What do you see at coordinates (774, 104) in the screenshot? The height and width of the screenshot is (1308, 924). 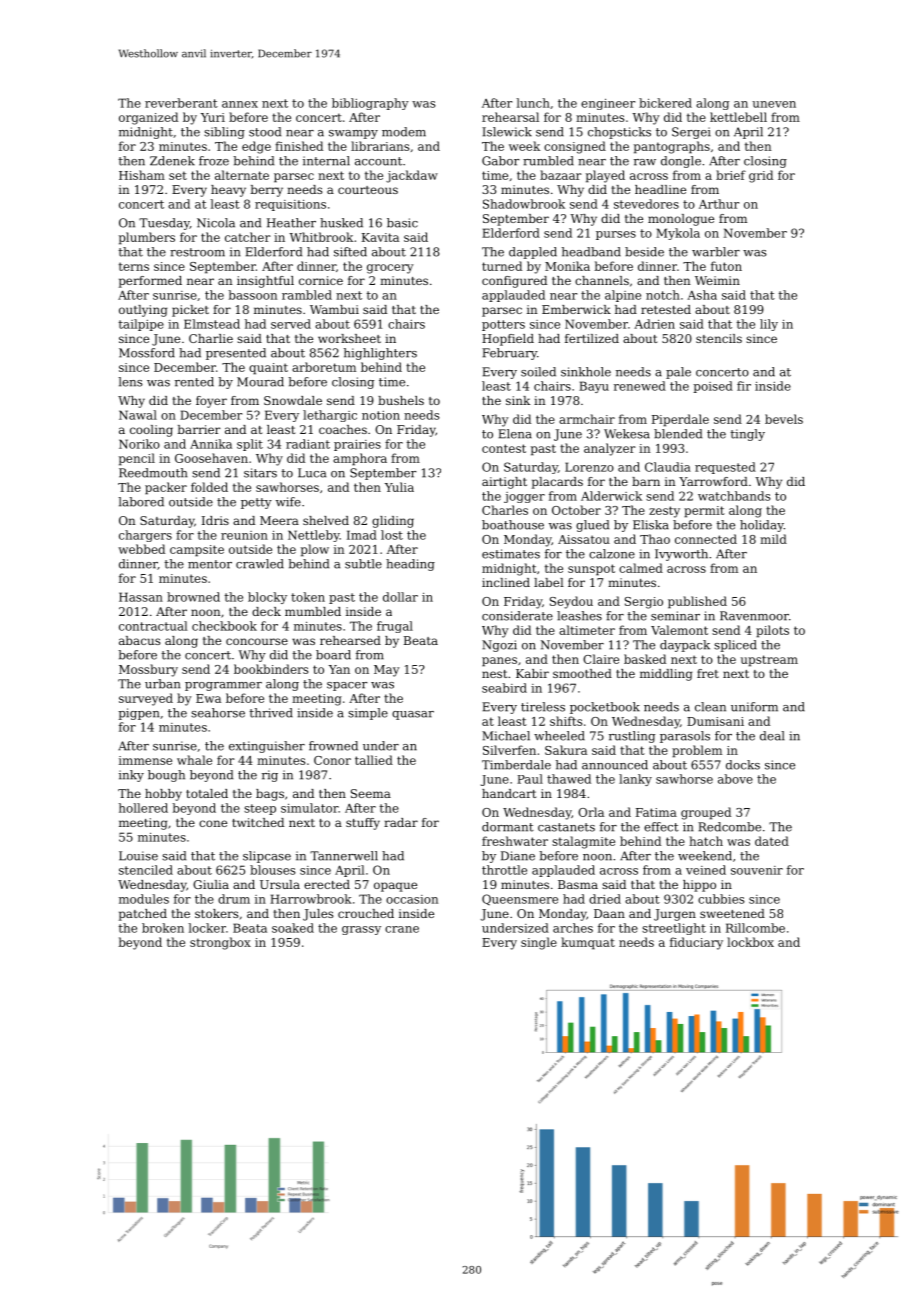 I see `uneven` at bounding box center [774, 104].
